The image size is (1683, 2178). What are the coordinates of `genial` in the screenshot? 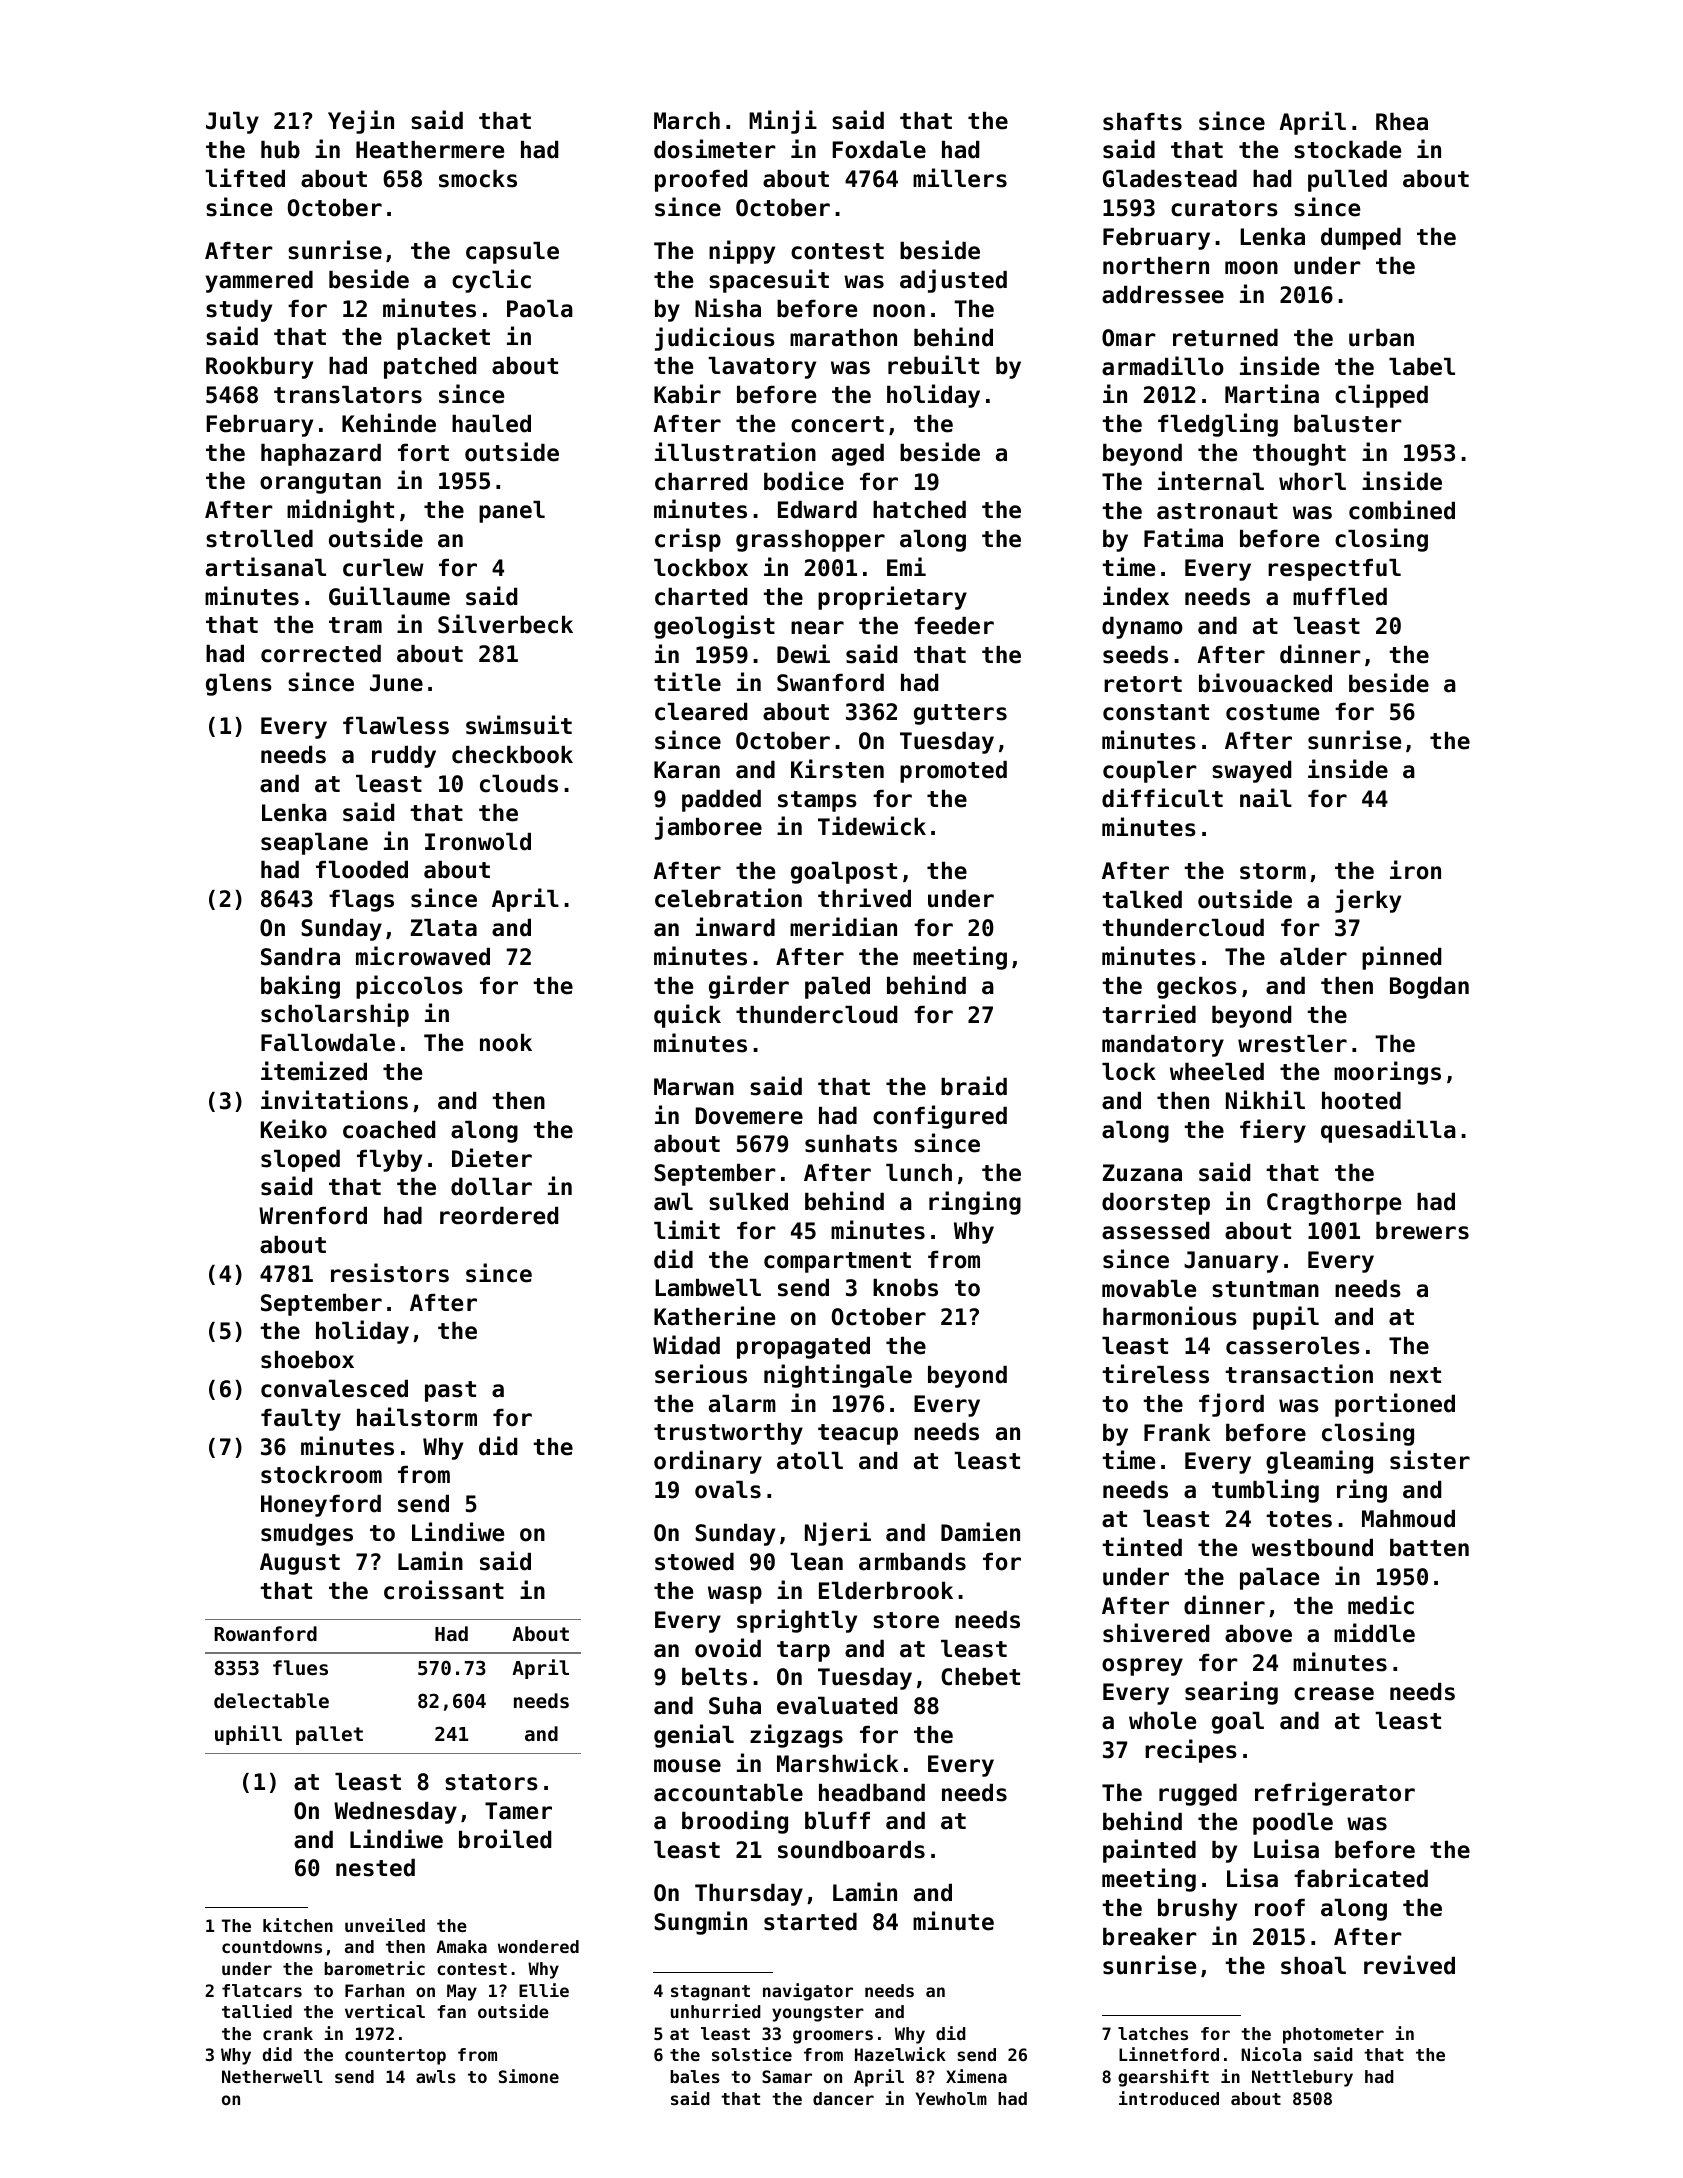 It's located at (694, 1736).
